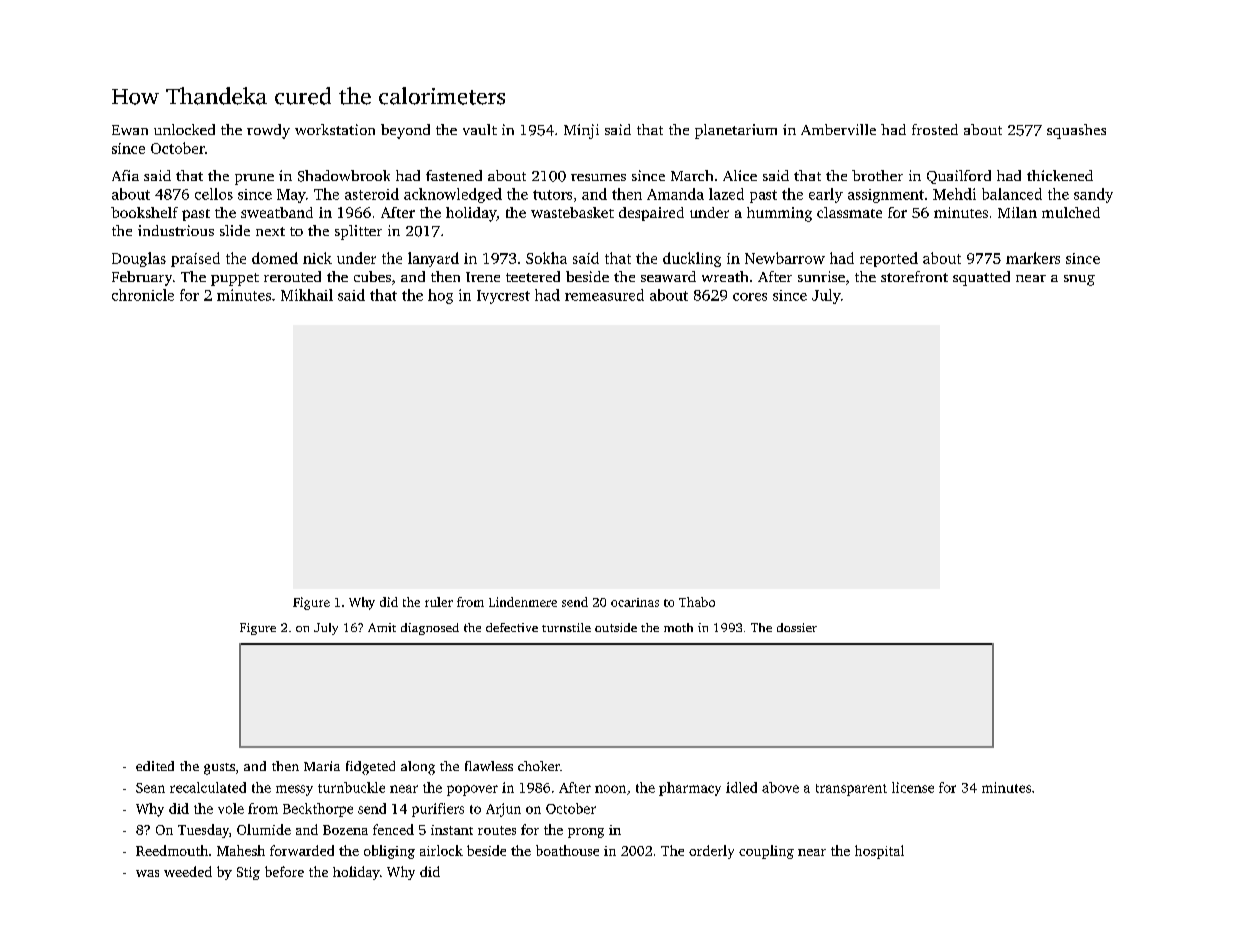 The height and width of the screenshot is (952, 1233). I want to click on despaired, so click(651, 214).
